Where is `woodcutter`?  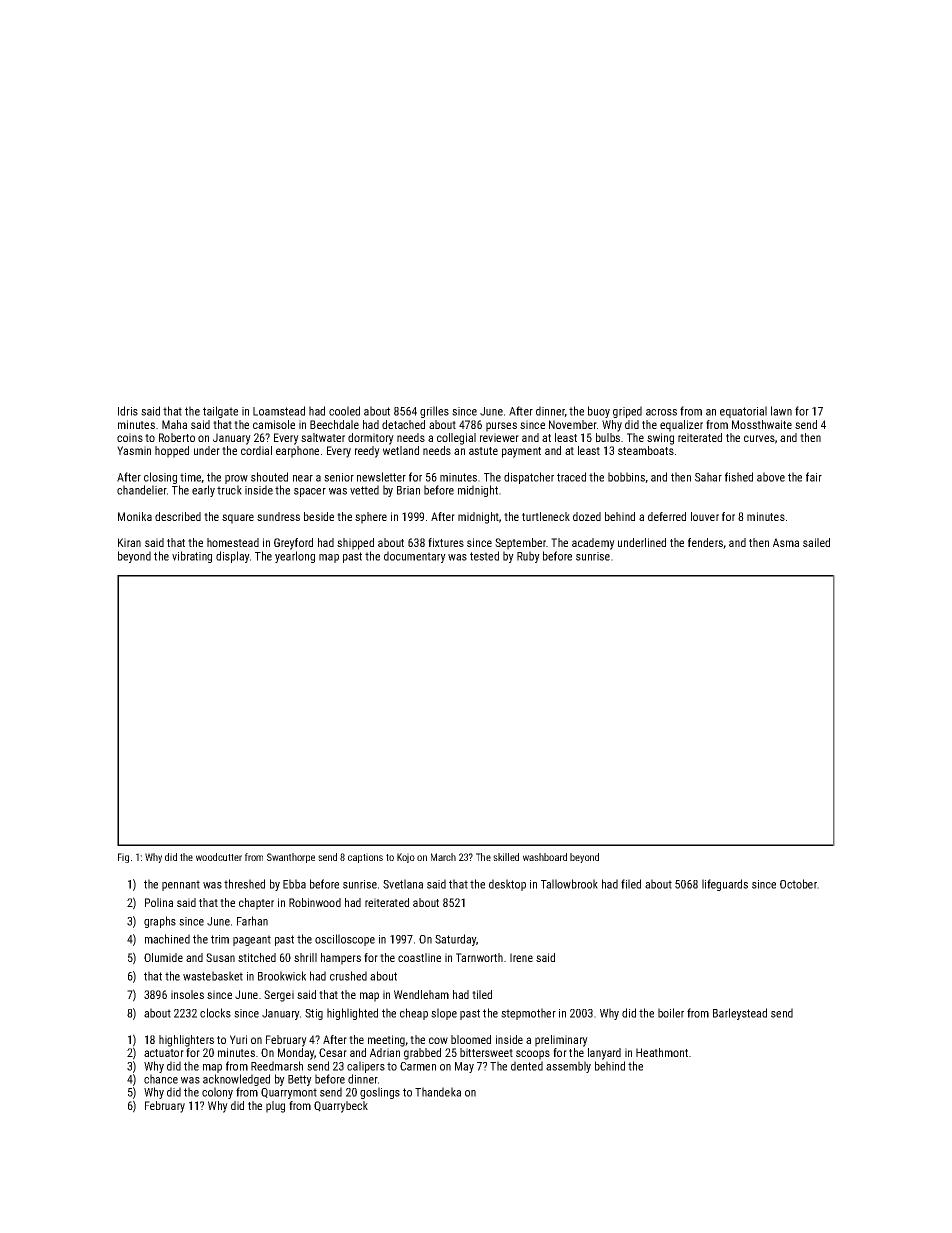
woodcutter is located at coordinates (219, 857).
